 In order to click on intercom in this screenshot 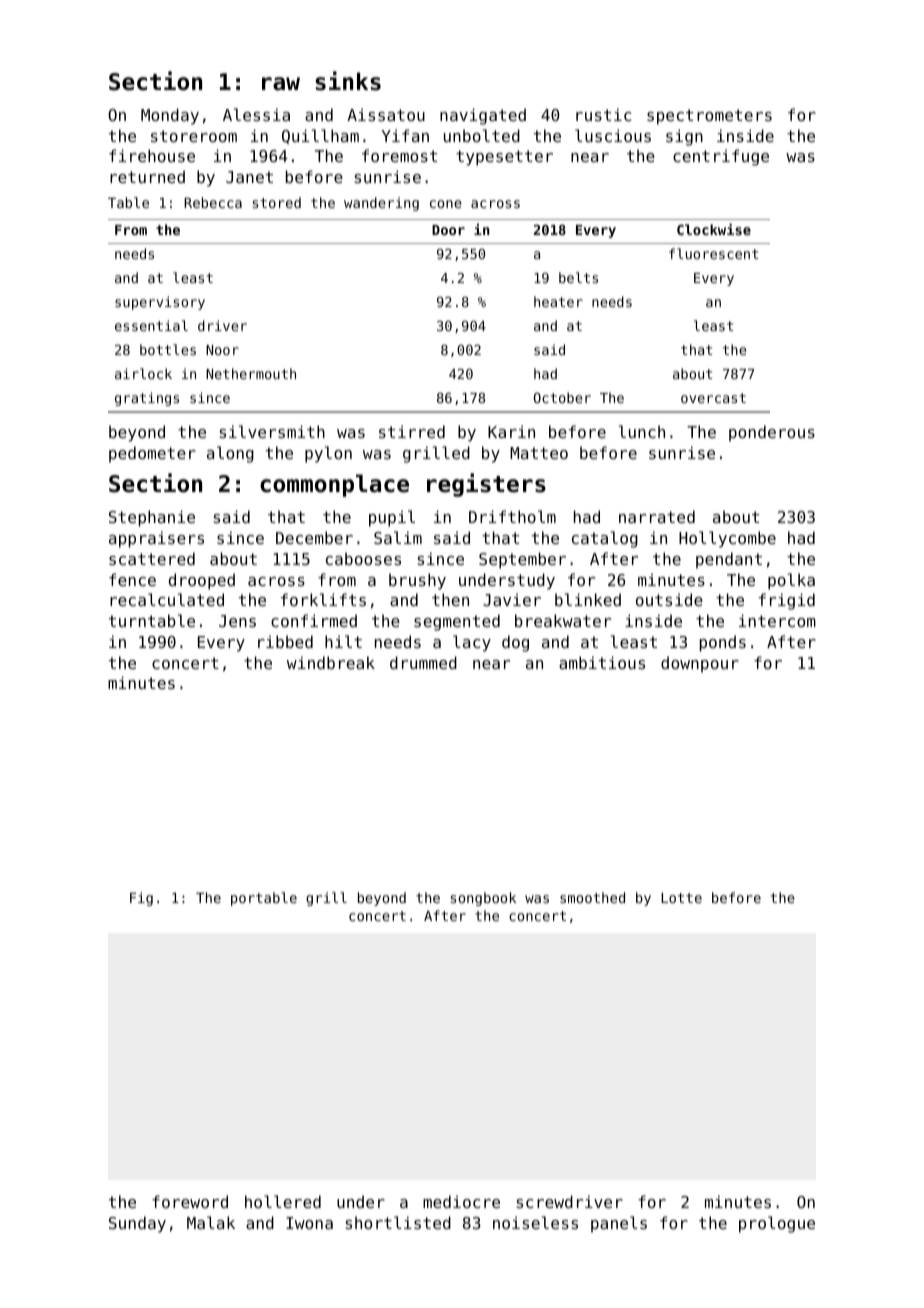, I will do `click(777, 620)`.
